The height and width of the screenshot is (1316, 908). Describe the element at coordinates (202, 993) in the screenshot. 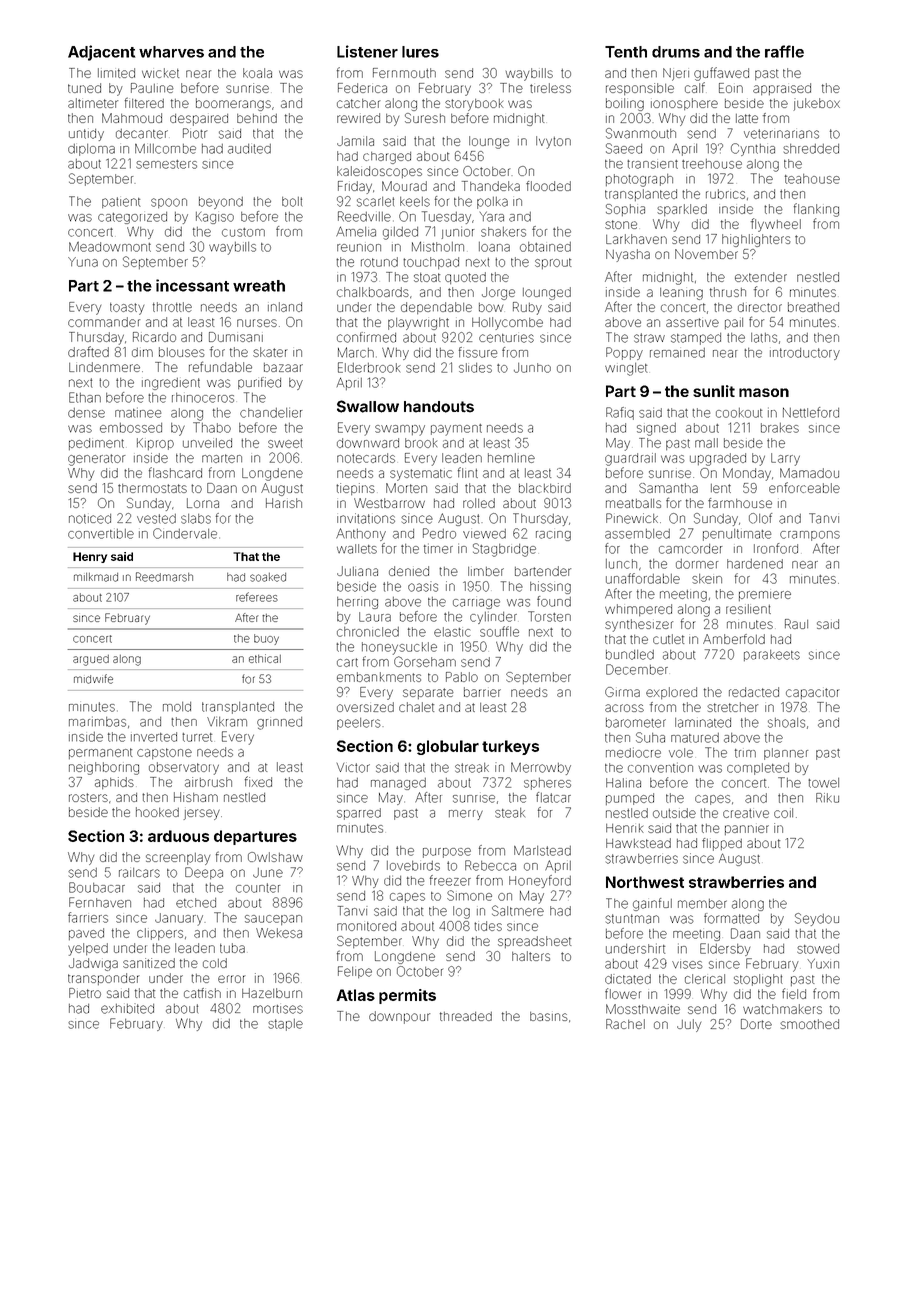

I see `catfish` at that location.
